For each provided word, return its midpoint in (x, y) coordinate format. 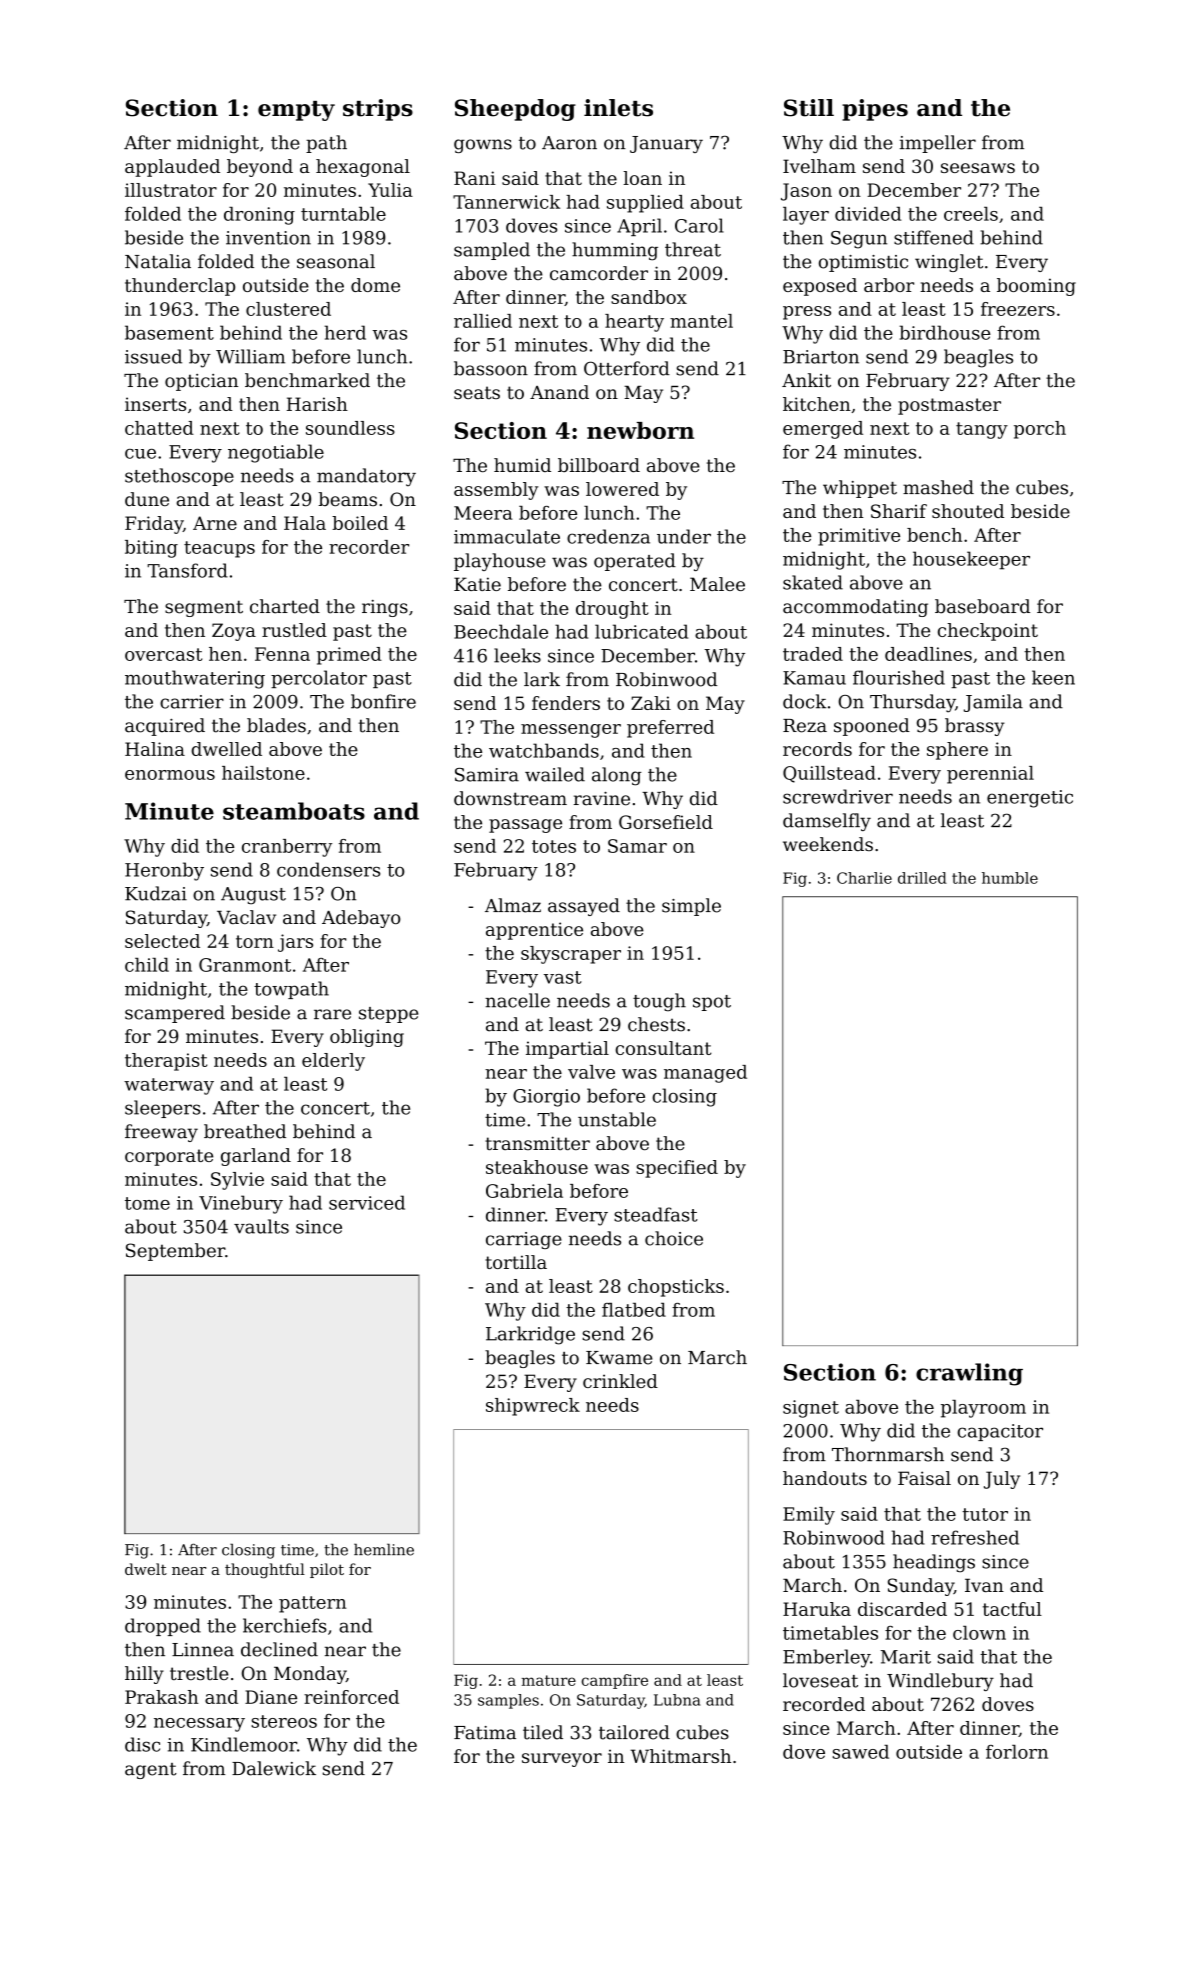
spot (712, 1003)
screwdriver (838, 796)
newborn (640, 430)
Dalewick (274, 1768)
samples (508, 1701)
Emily (809, 1516)
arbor (889, 285)
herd (345, 332)
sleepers (163, 1109)
